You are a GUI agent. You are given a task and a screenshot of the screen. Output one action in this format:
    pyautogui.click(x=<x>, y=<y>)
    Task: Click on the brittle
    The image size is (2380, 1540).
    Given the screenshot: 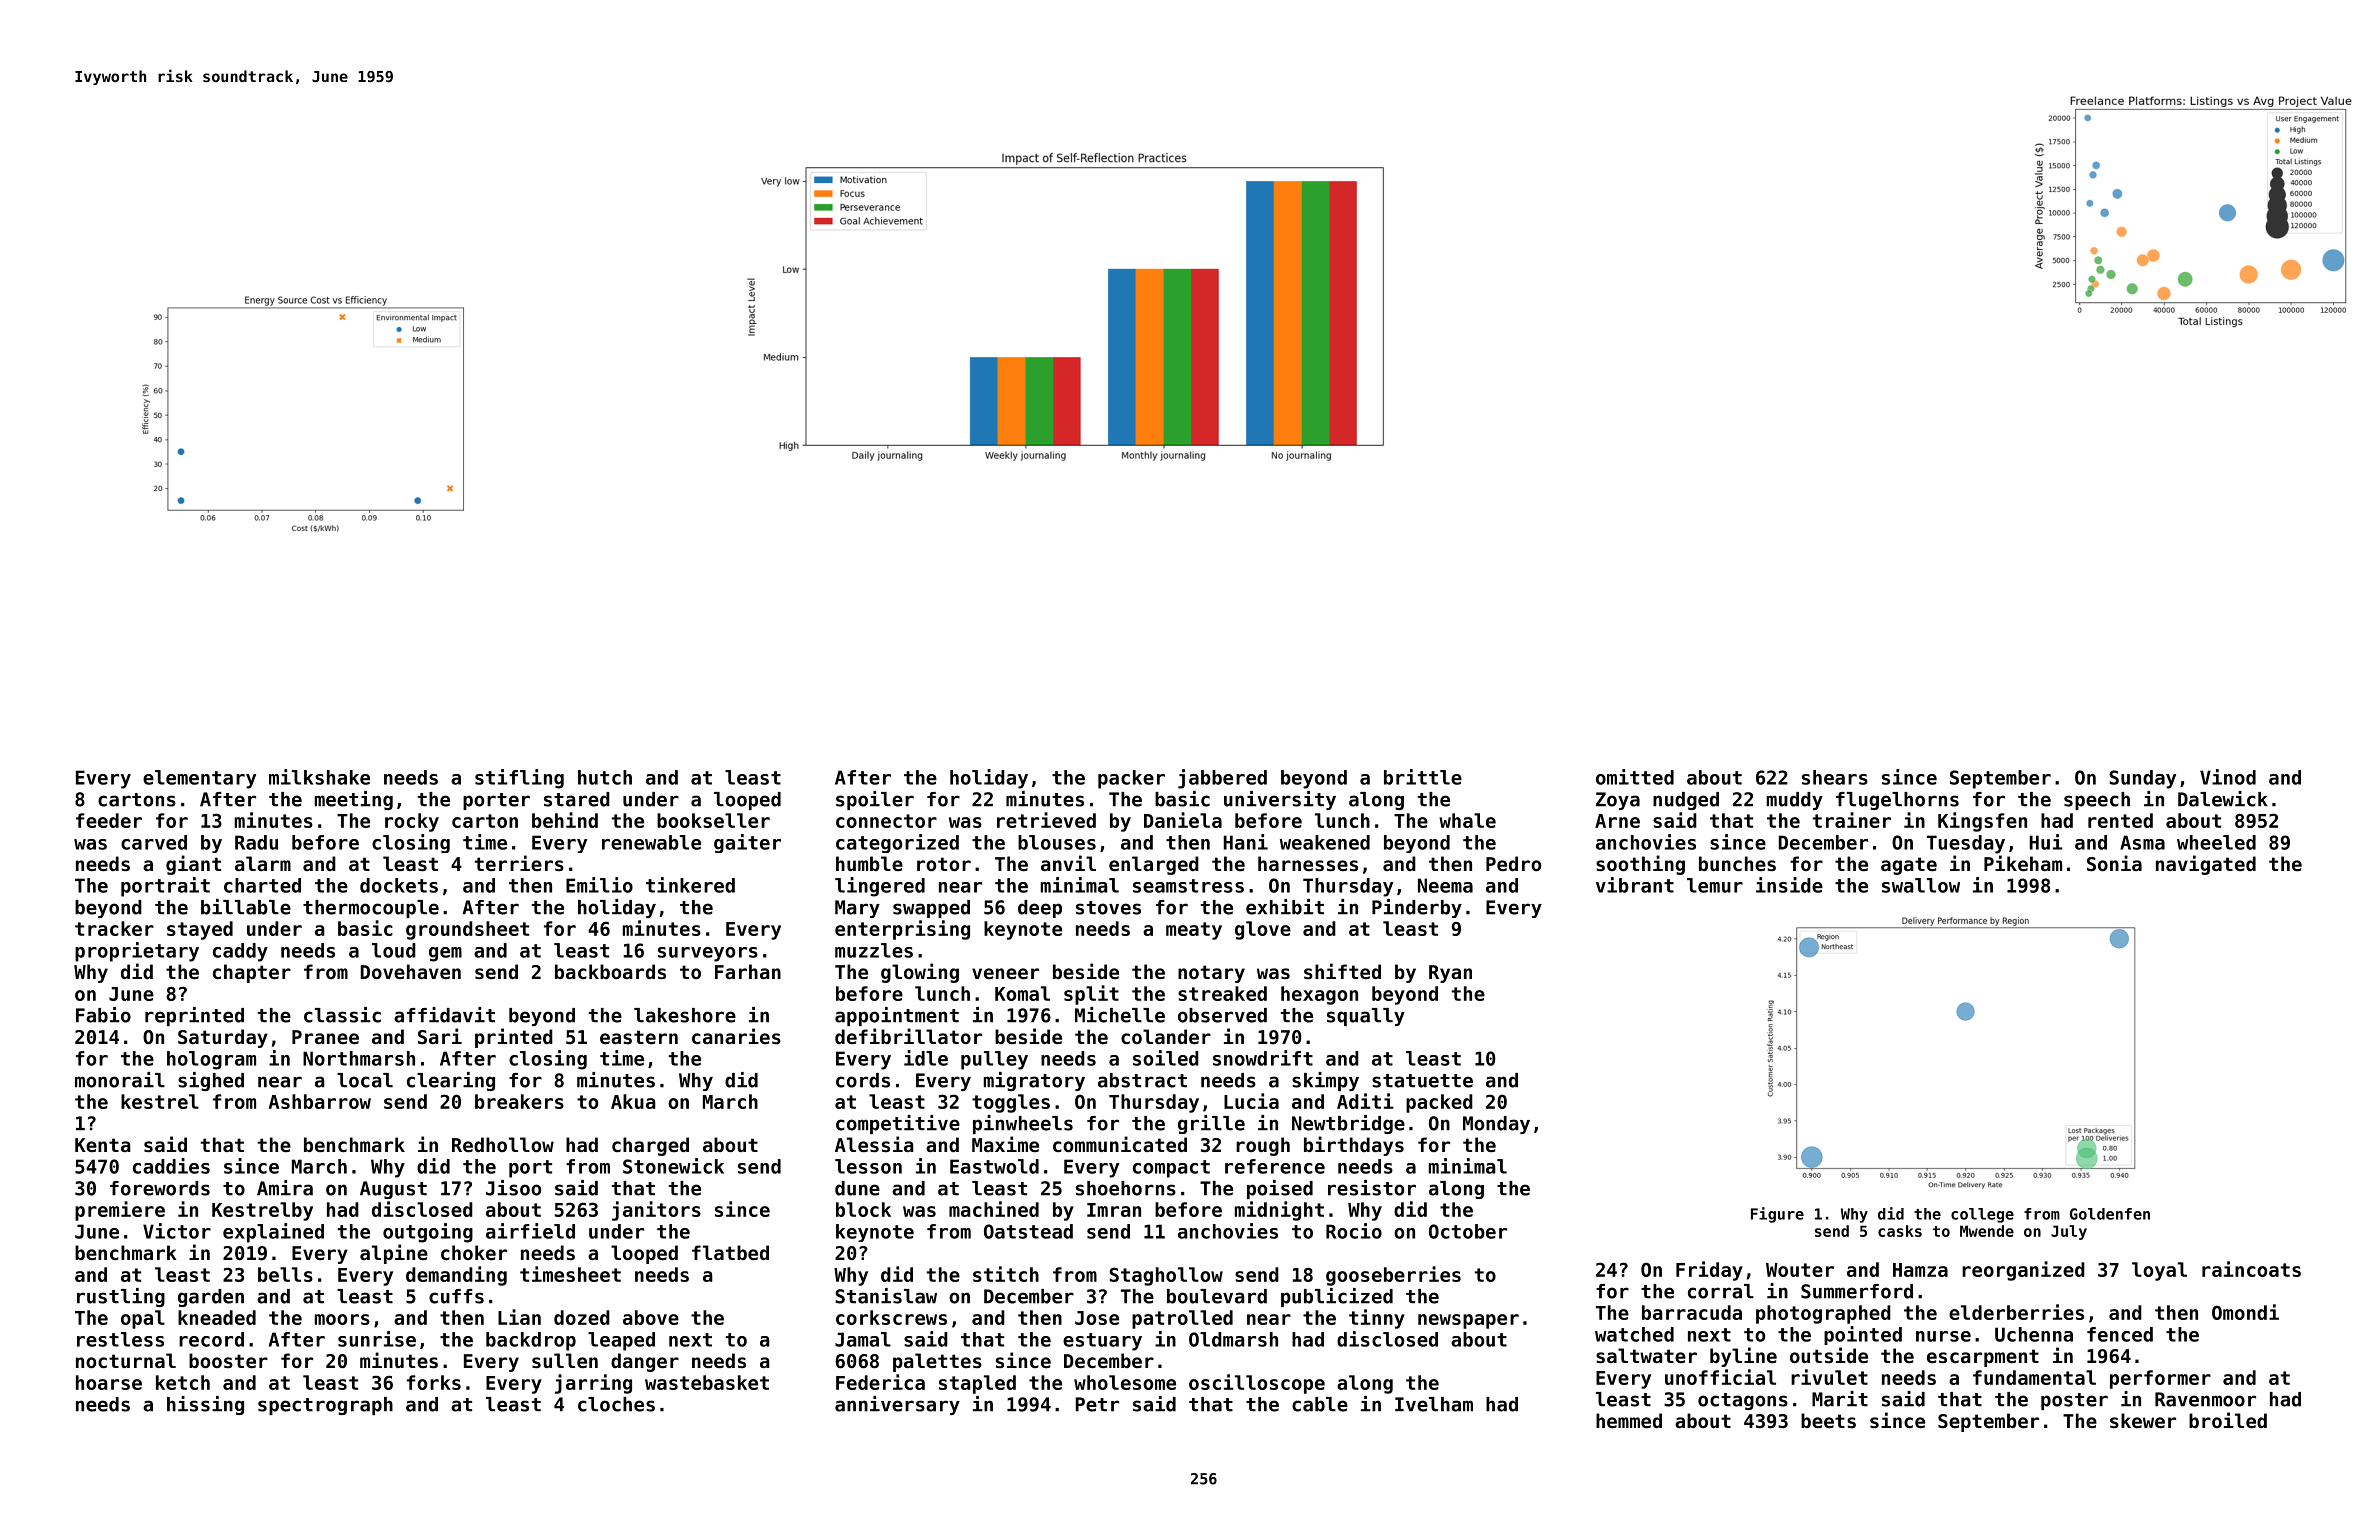 What is the action you would take?
    pyautogui.click(x=1423, y=777)
